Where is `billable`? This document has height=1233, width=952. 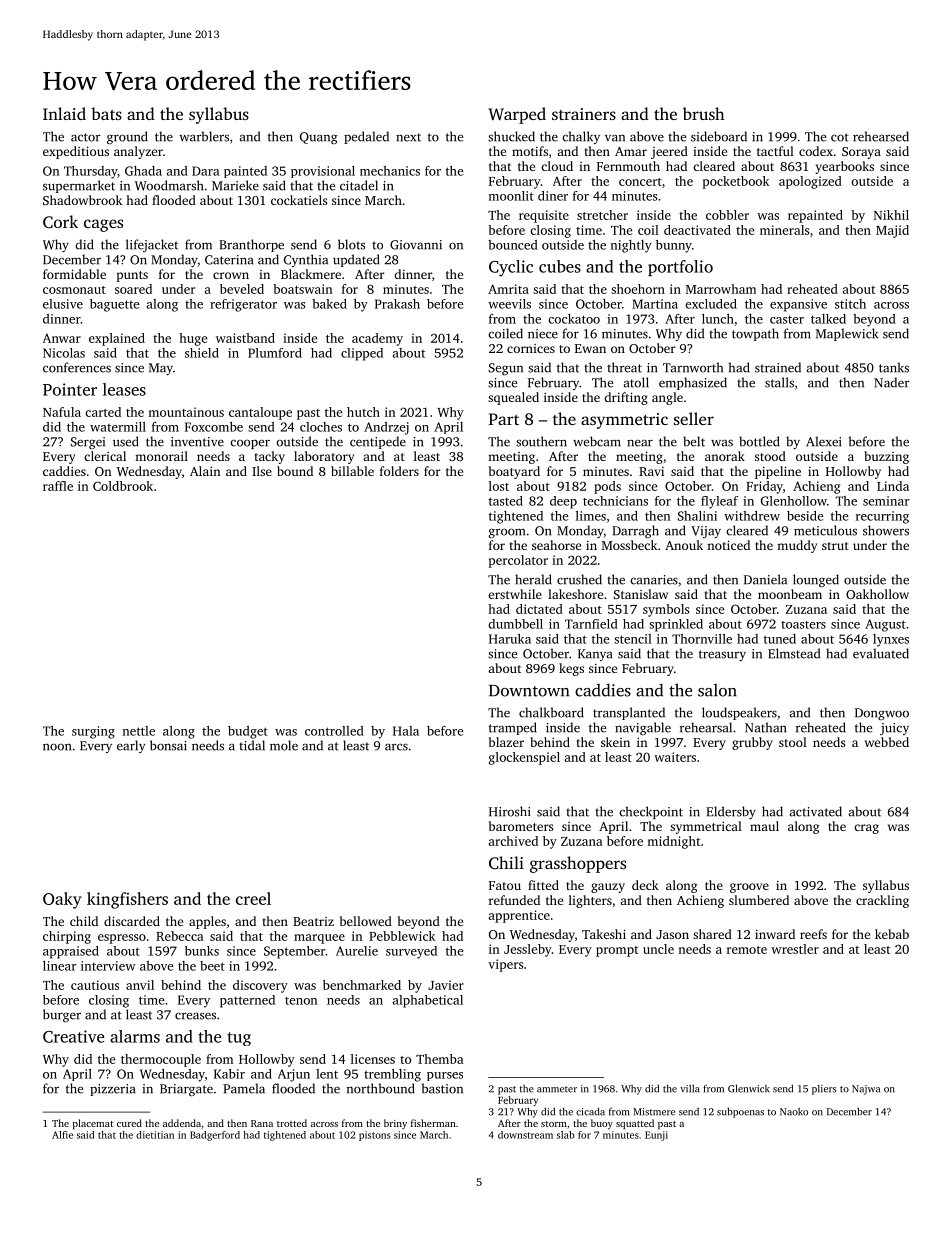 billable is located at coordinates (352, 471).
